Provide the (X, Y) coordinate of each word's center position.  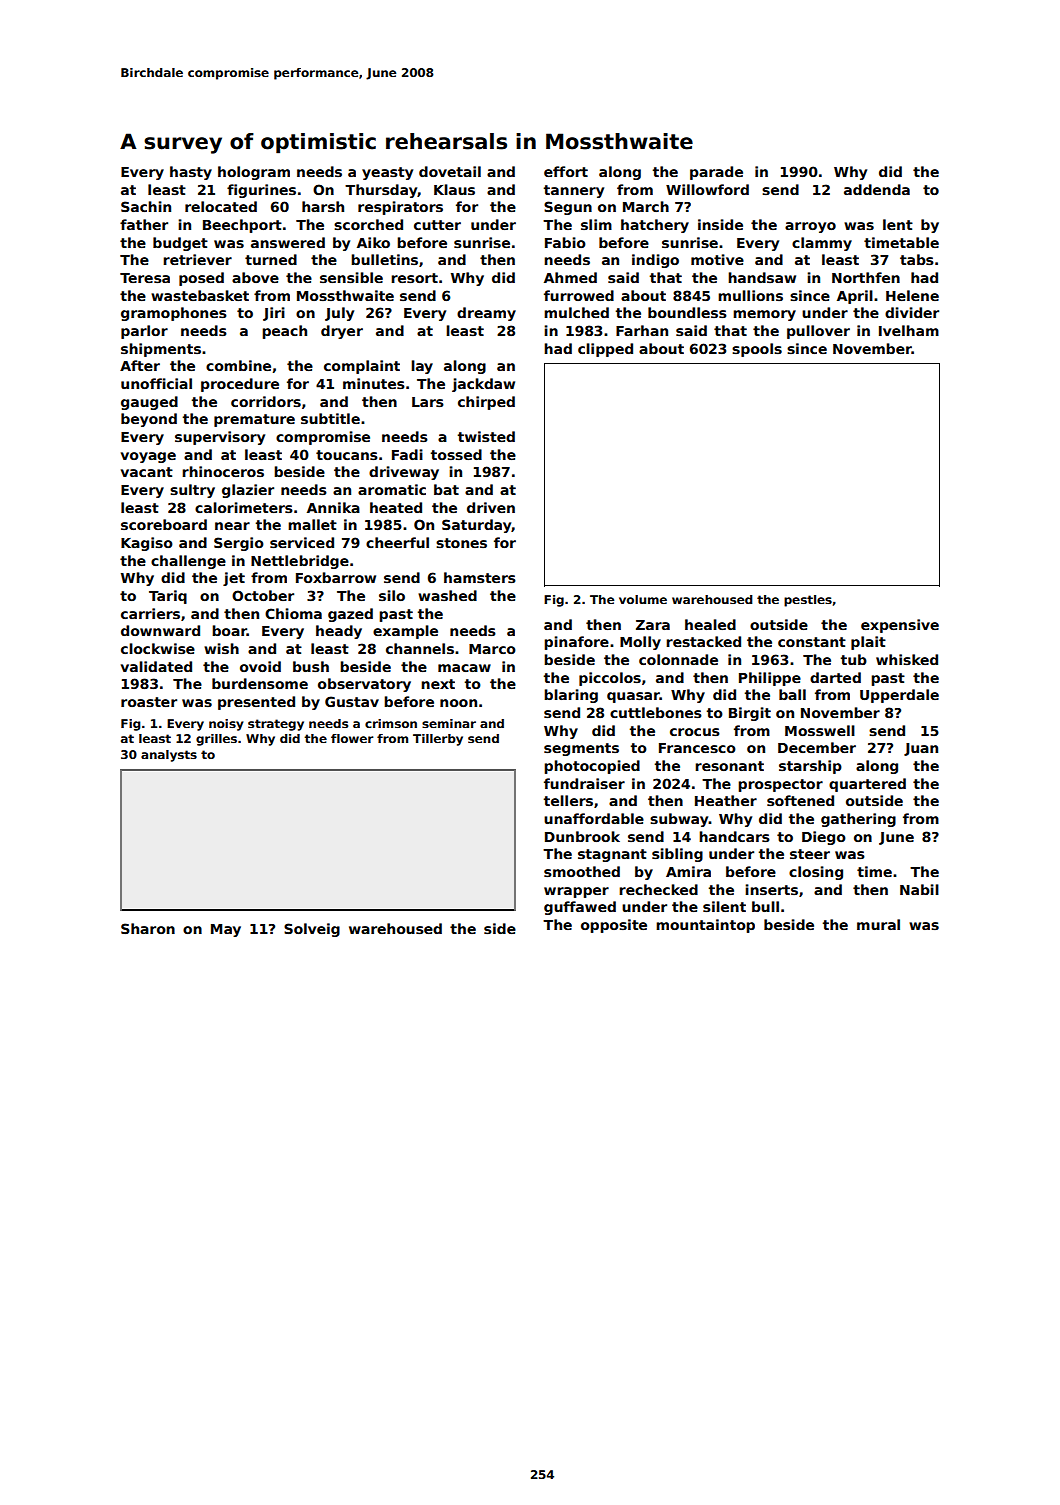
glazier (248, 491)
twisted (486, 436)
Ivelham (909, 330)
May (226, 930)
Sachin (146, 206)
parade (716, 173)
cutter (437, 225)
